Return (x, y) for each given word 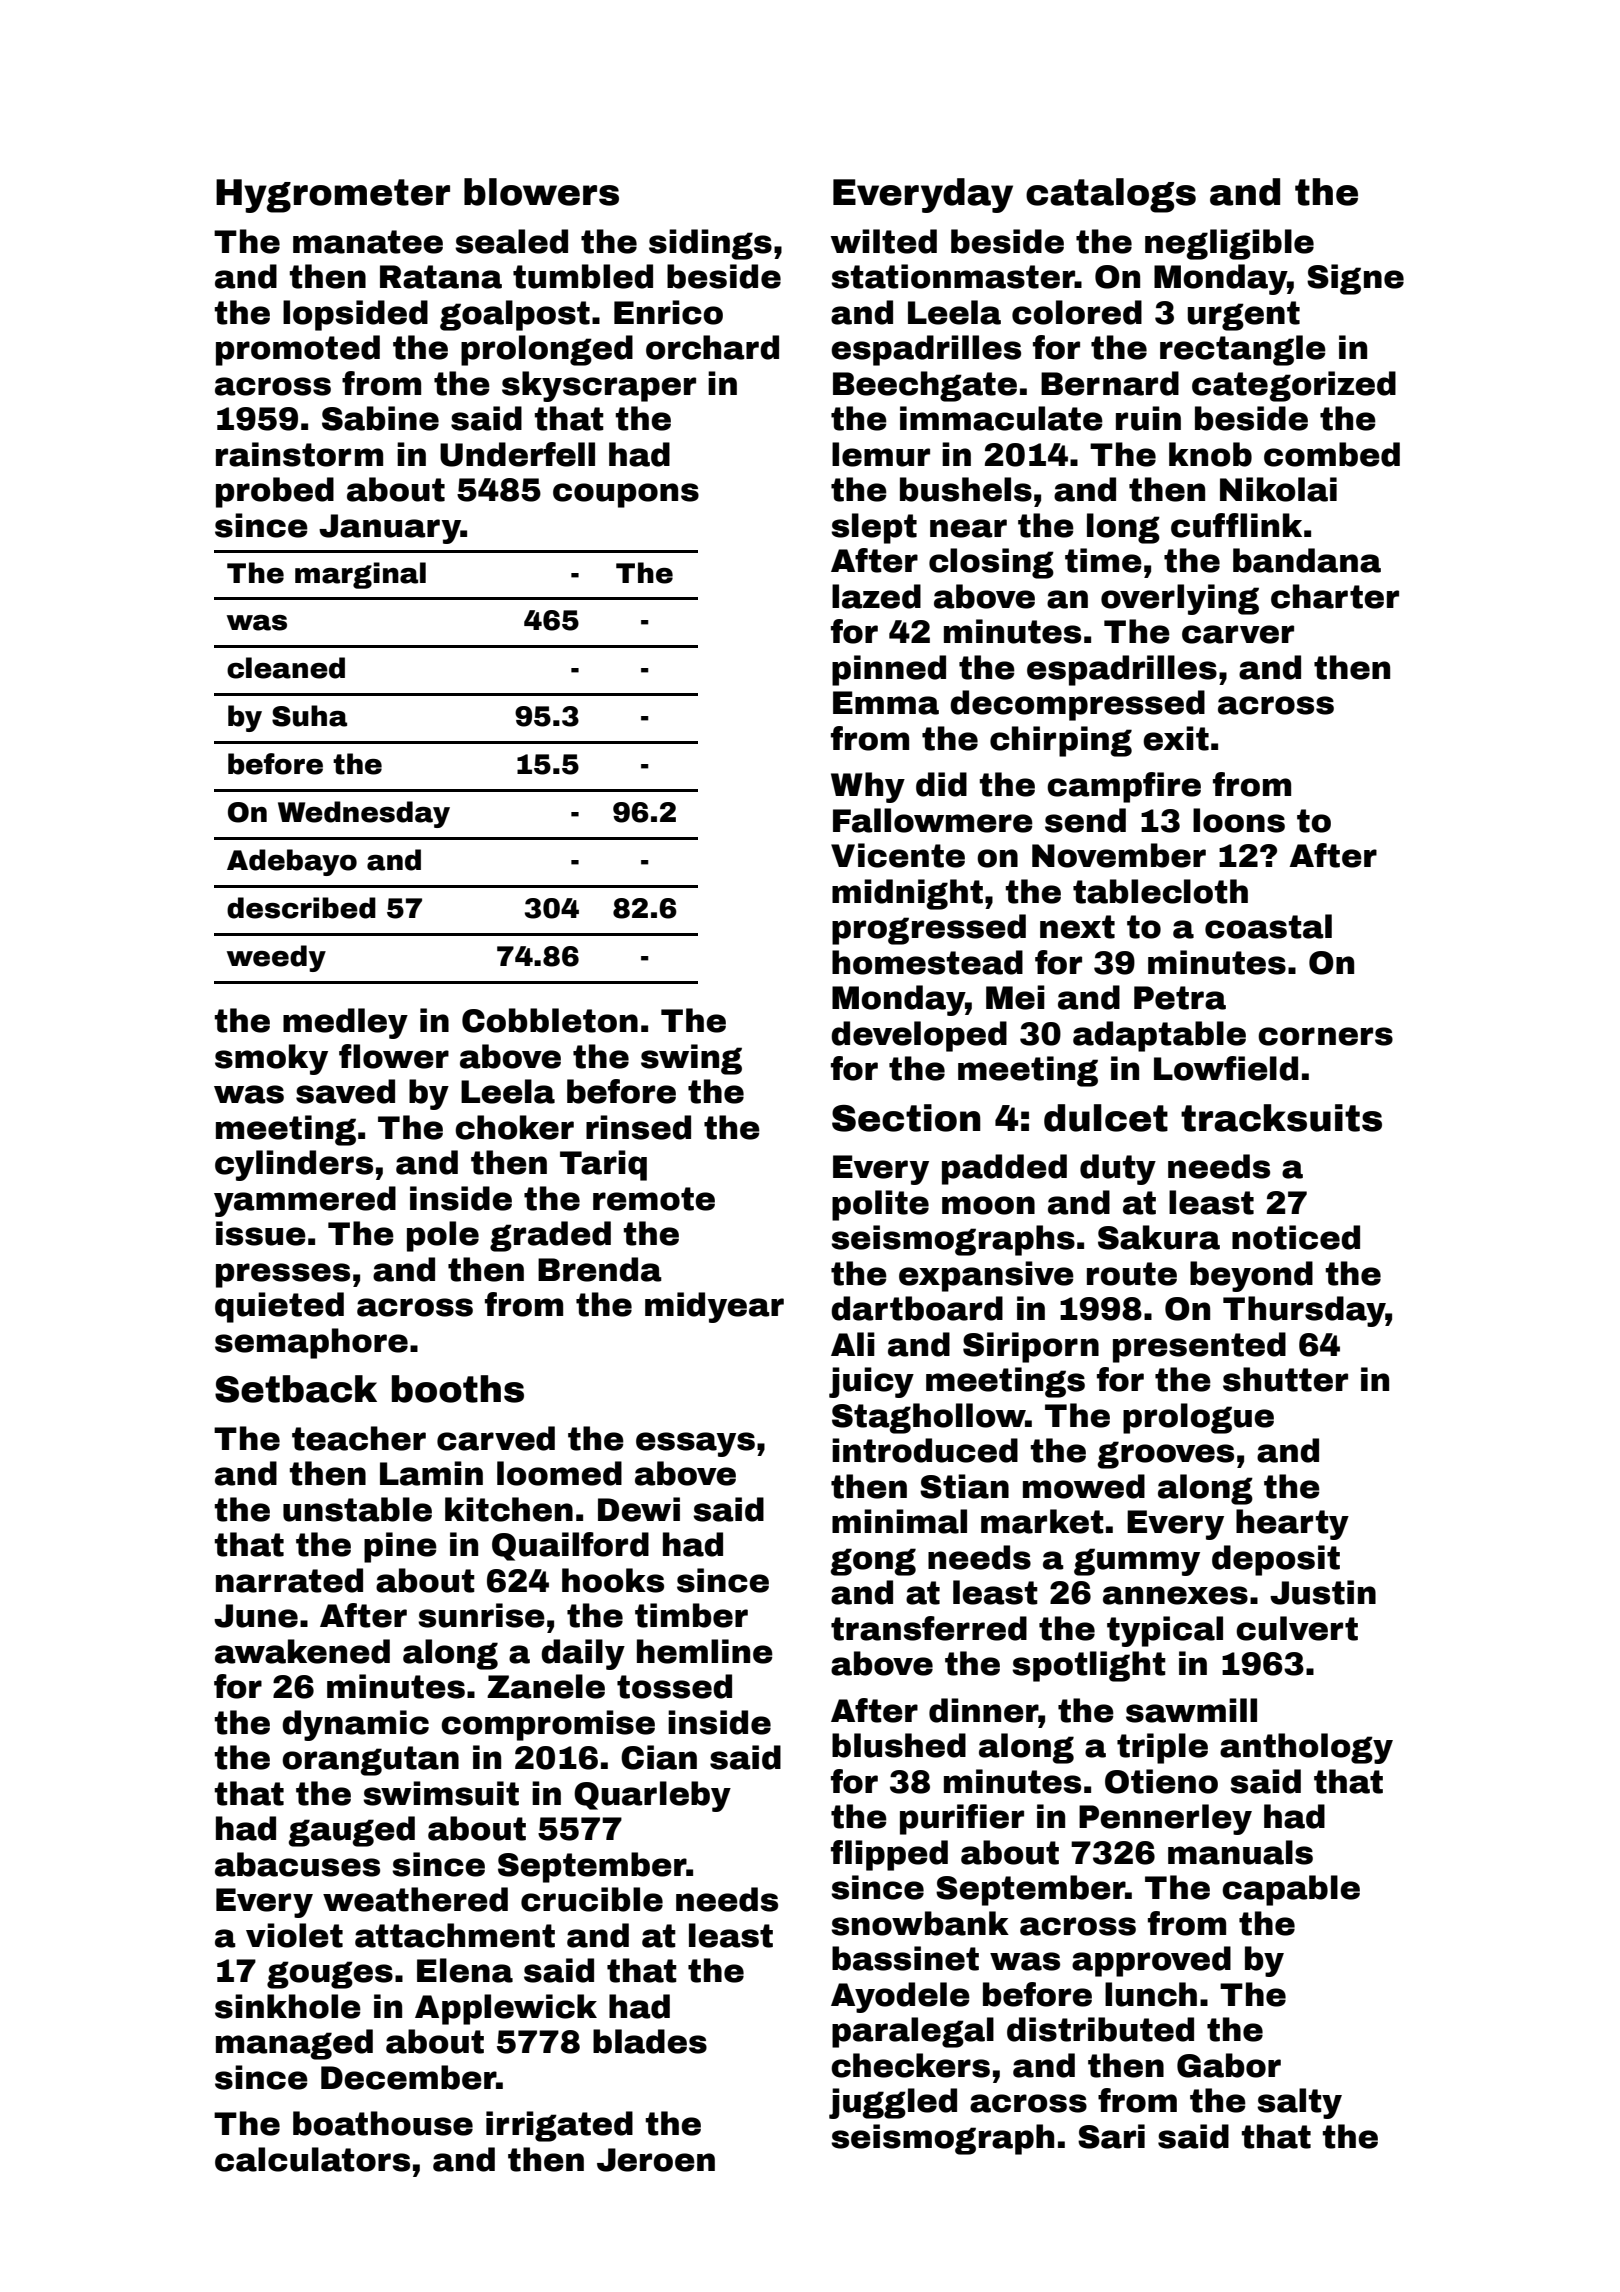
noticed (1296, 1237)
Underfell (517, 454)
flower (394, 1056)
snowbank (920, 1923)
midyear (714, 1307)
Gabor (1229, 2065)
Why (868, 787)
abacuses (297, 1864)
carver (1238, 634)
